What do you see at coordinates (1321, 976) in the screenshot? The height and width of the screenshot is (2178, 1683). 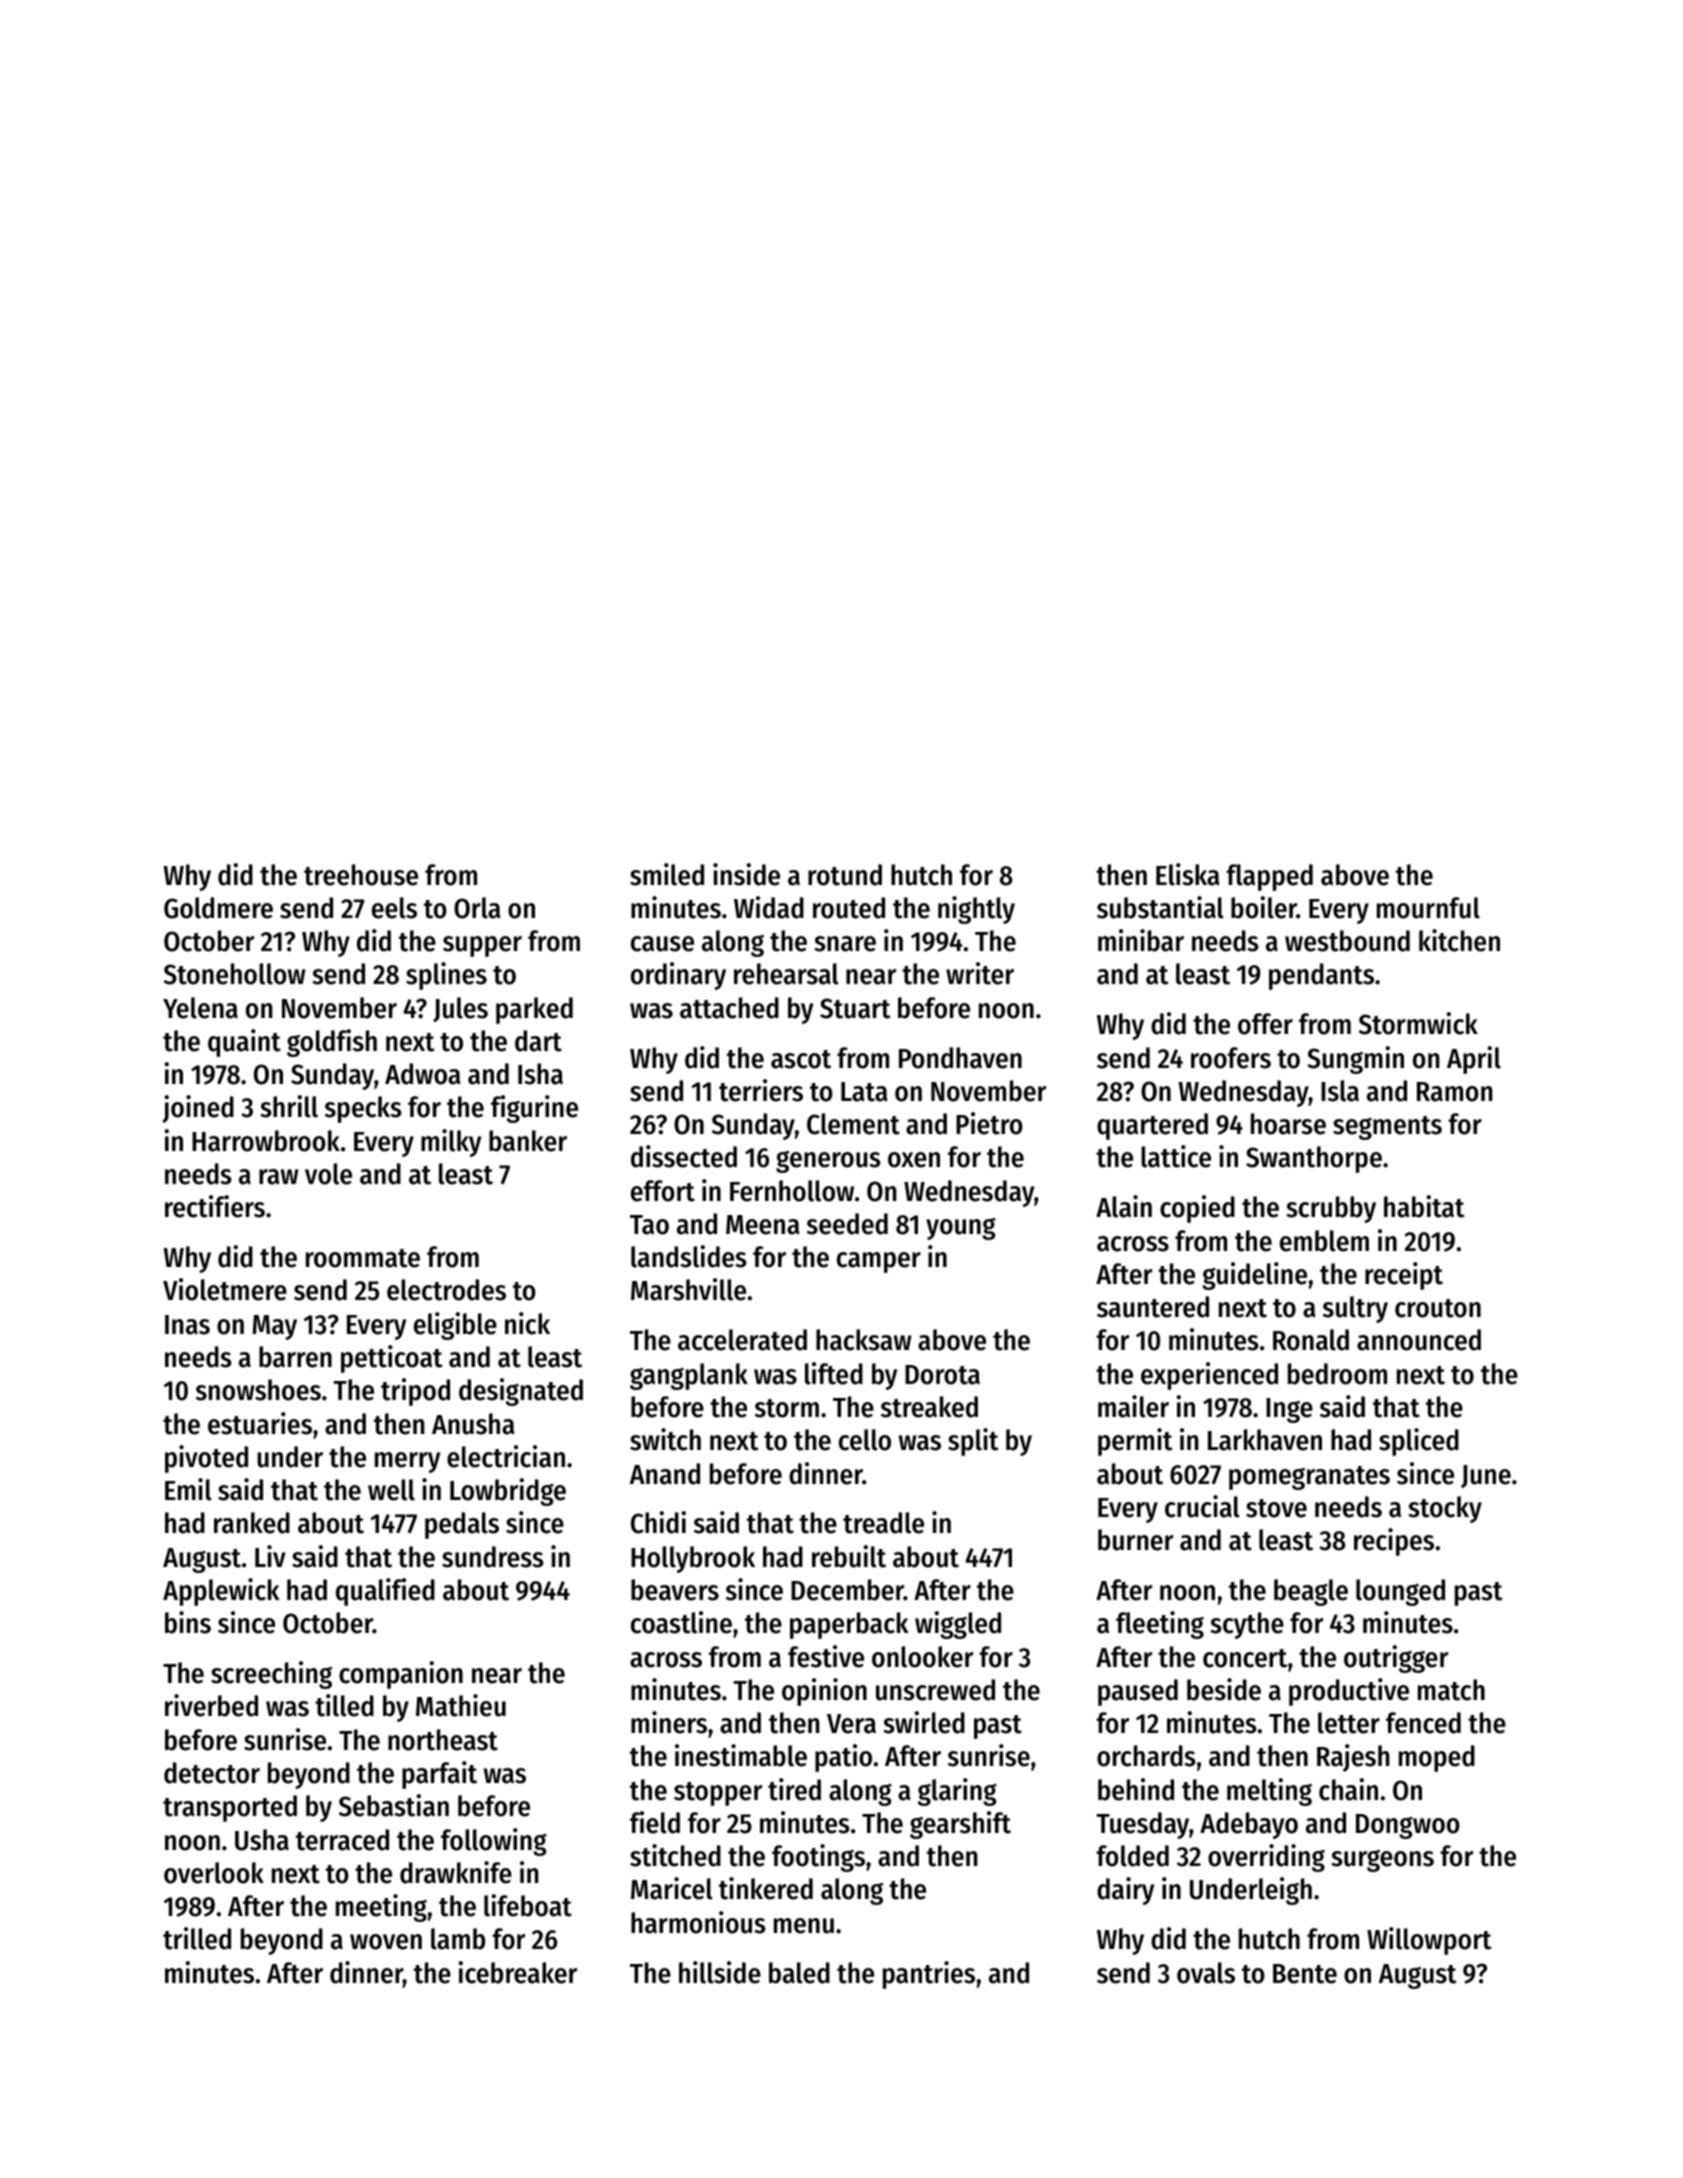 I see `pendants` at bounding box center [1321, 976].
